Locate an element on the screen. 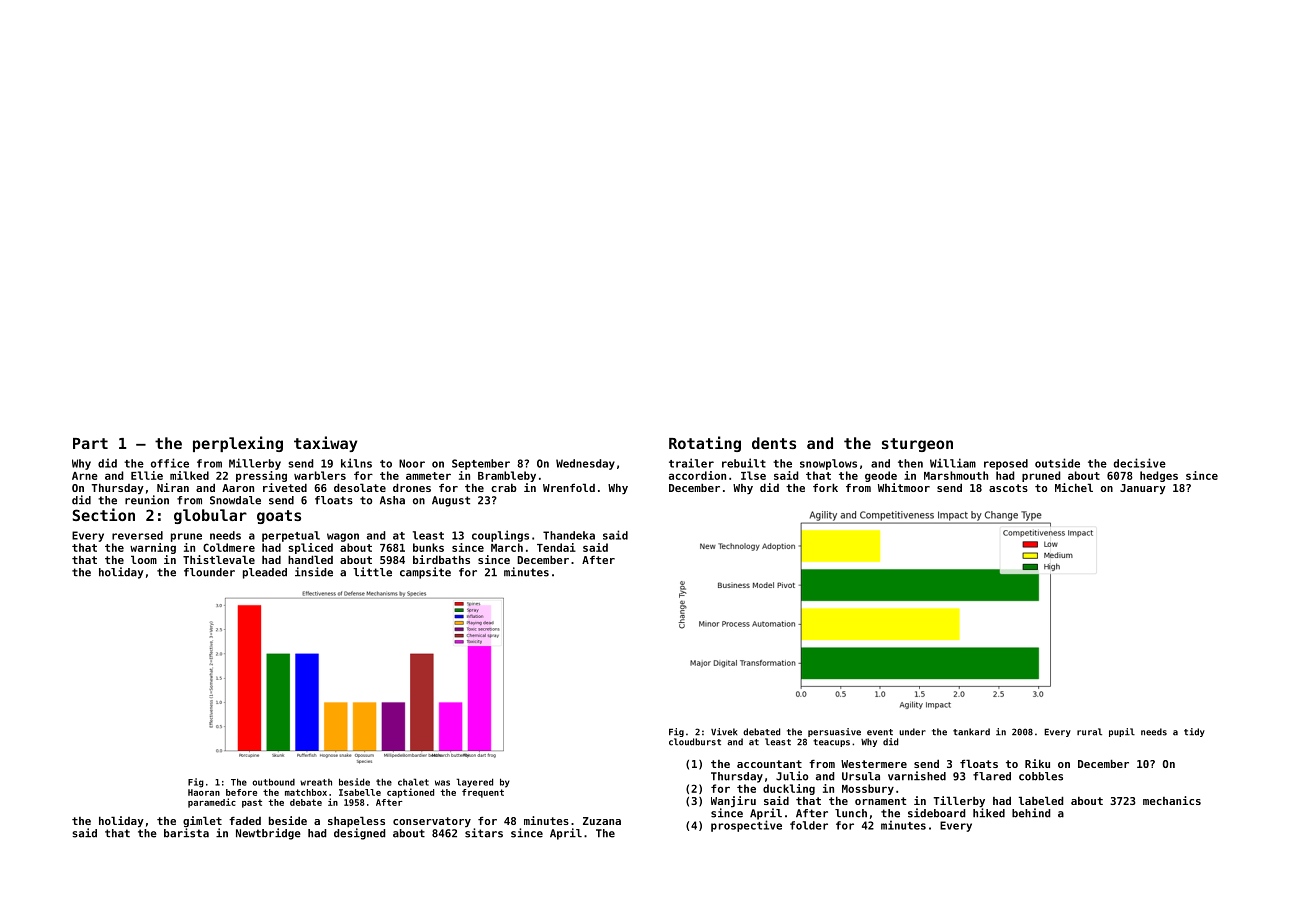  flared is located at coordinates (992, 776).
